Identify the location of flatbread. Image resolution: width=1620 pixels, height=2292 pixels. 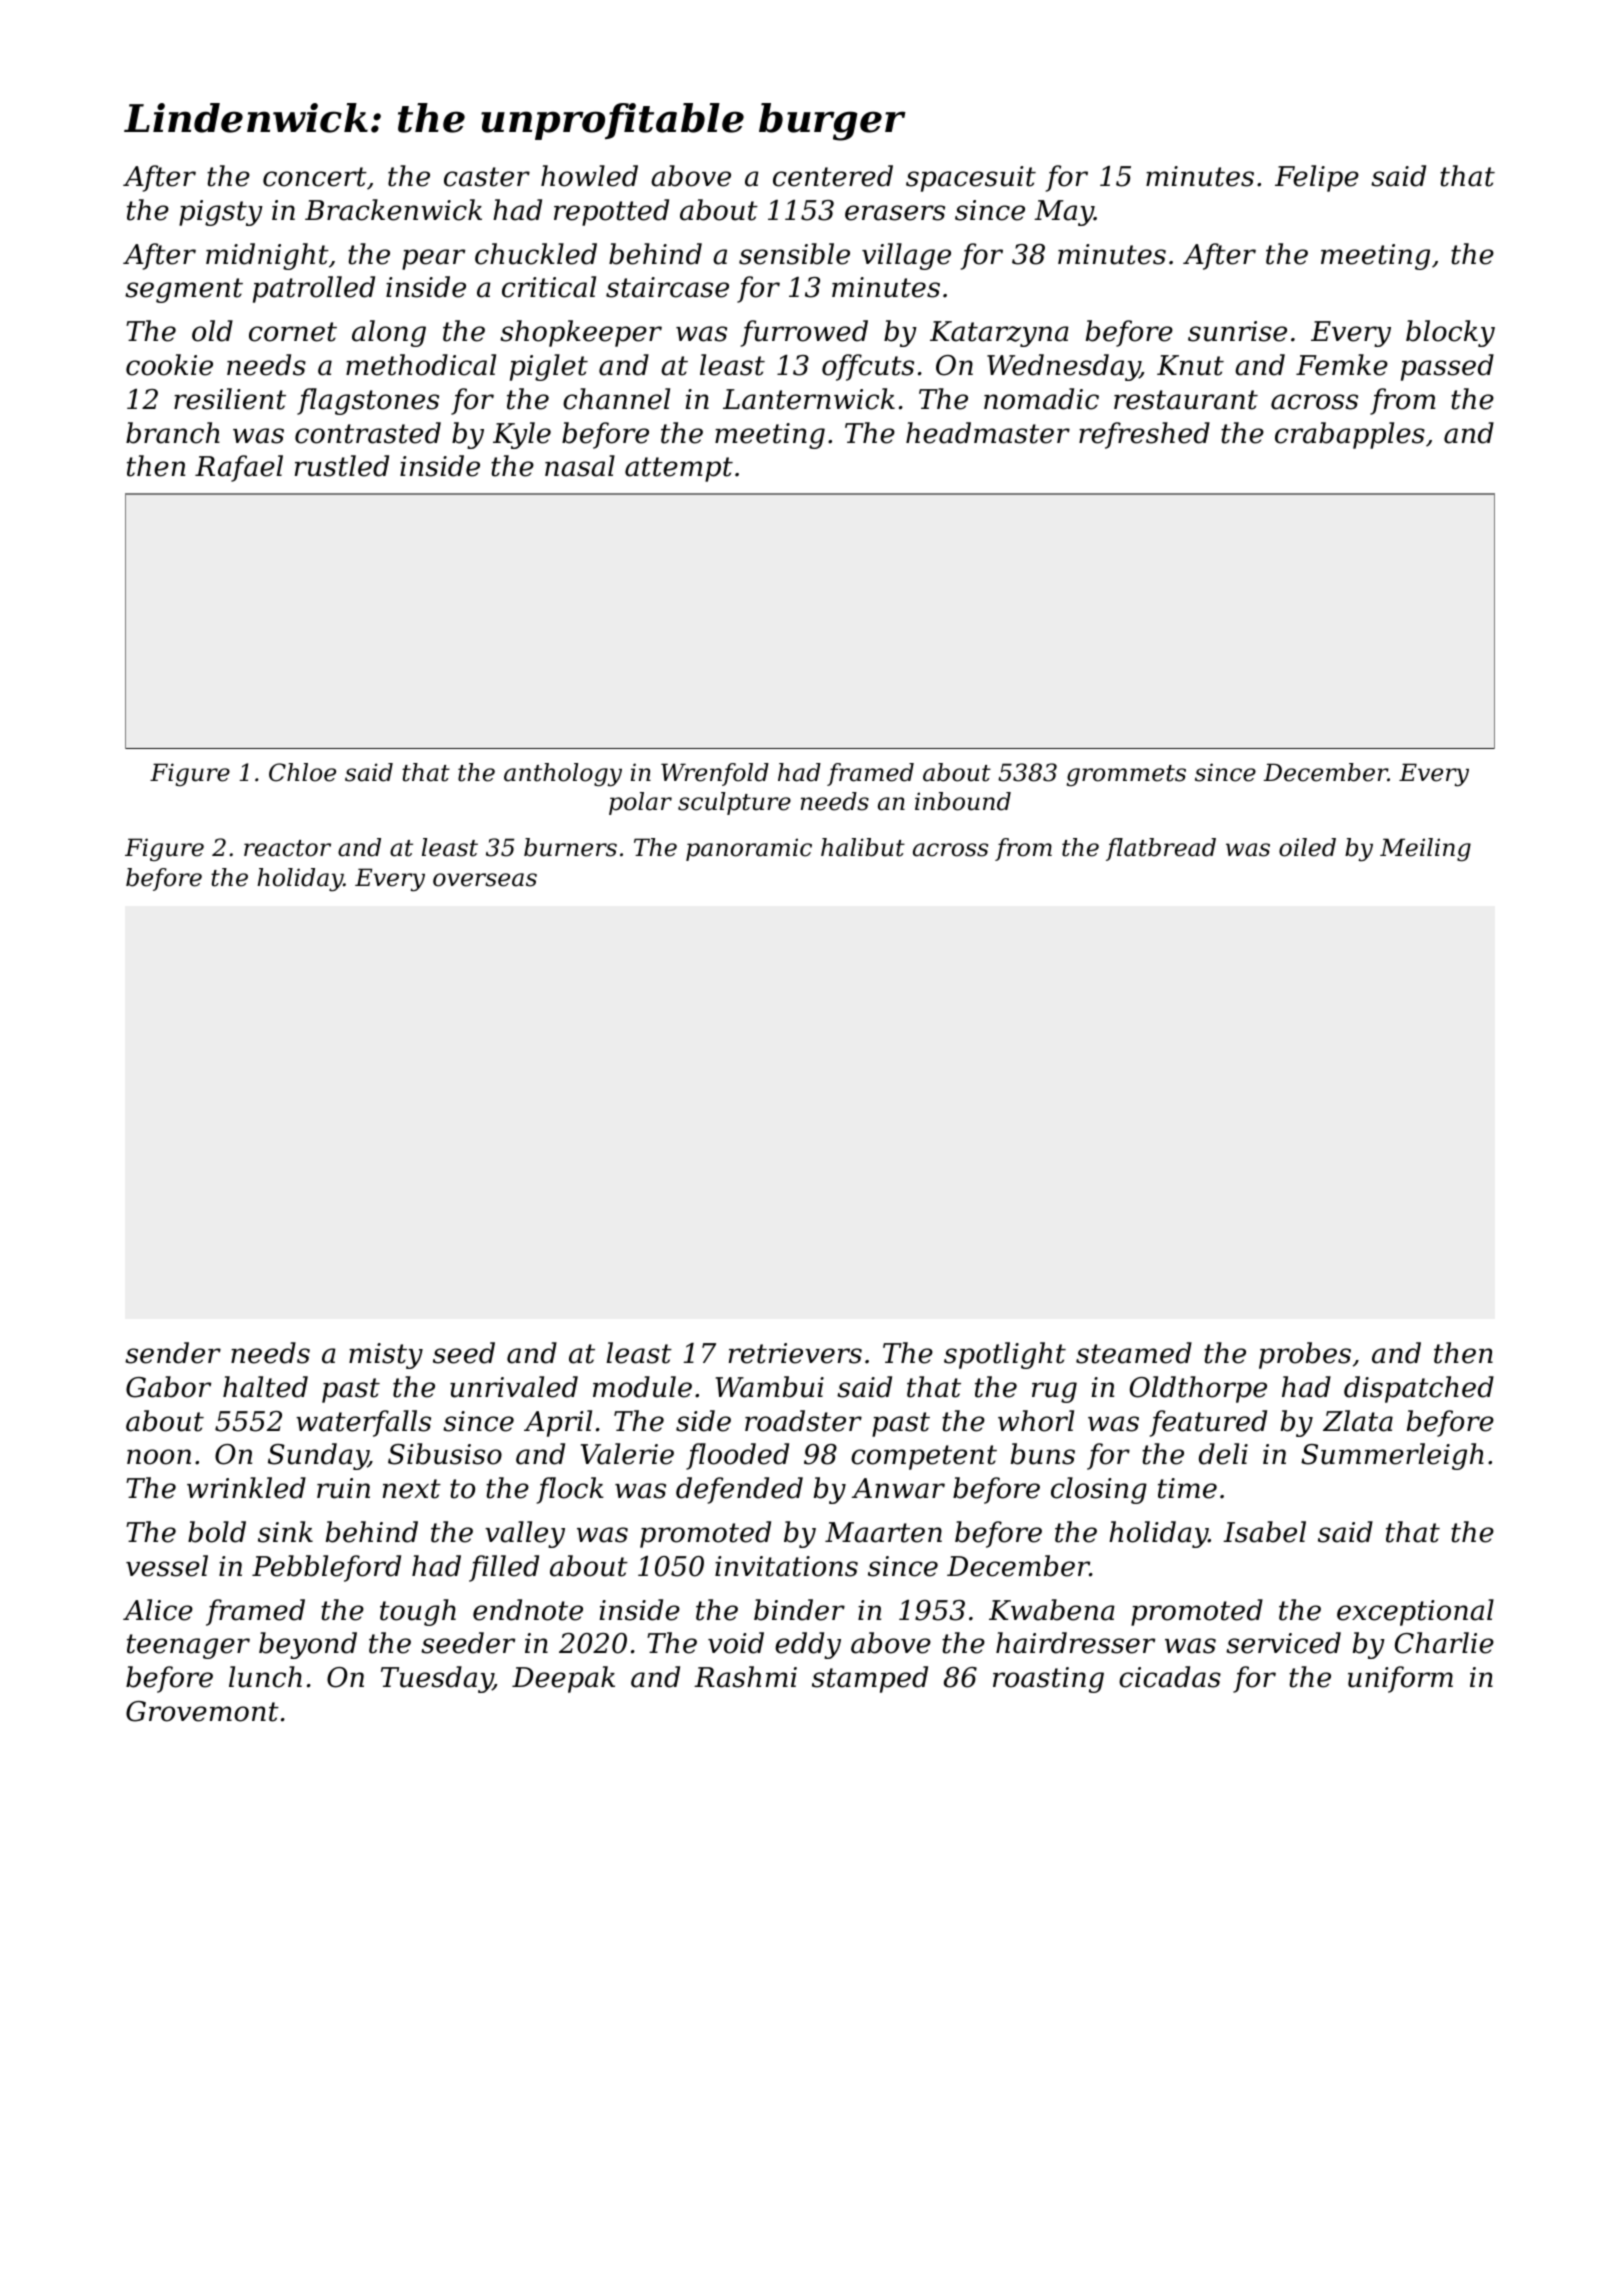
(1161, 849).
